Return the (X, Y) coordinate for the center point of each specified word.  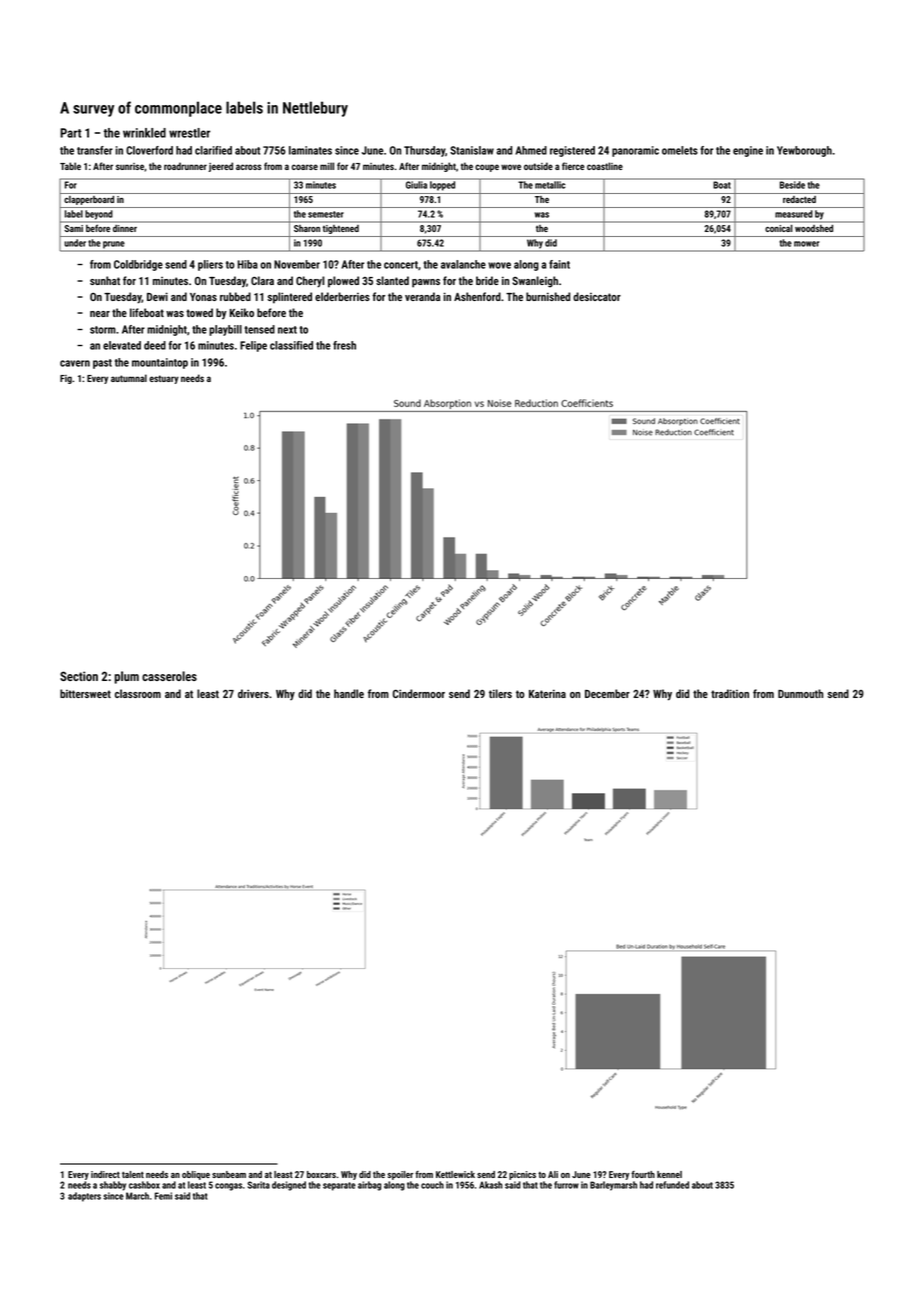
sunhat (105, 280)
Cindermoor (419, 693)
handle (349, 693)
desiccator (597, 296)
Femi (163, 1196)
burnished (548, 296)
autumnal (129, 378)
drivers (253, 693)
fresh (344, 345)
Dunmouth (800, 693)
